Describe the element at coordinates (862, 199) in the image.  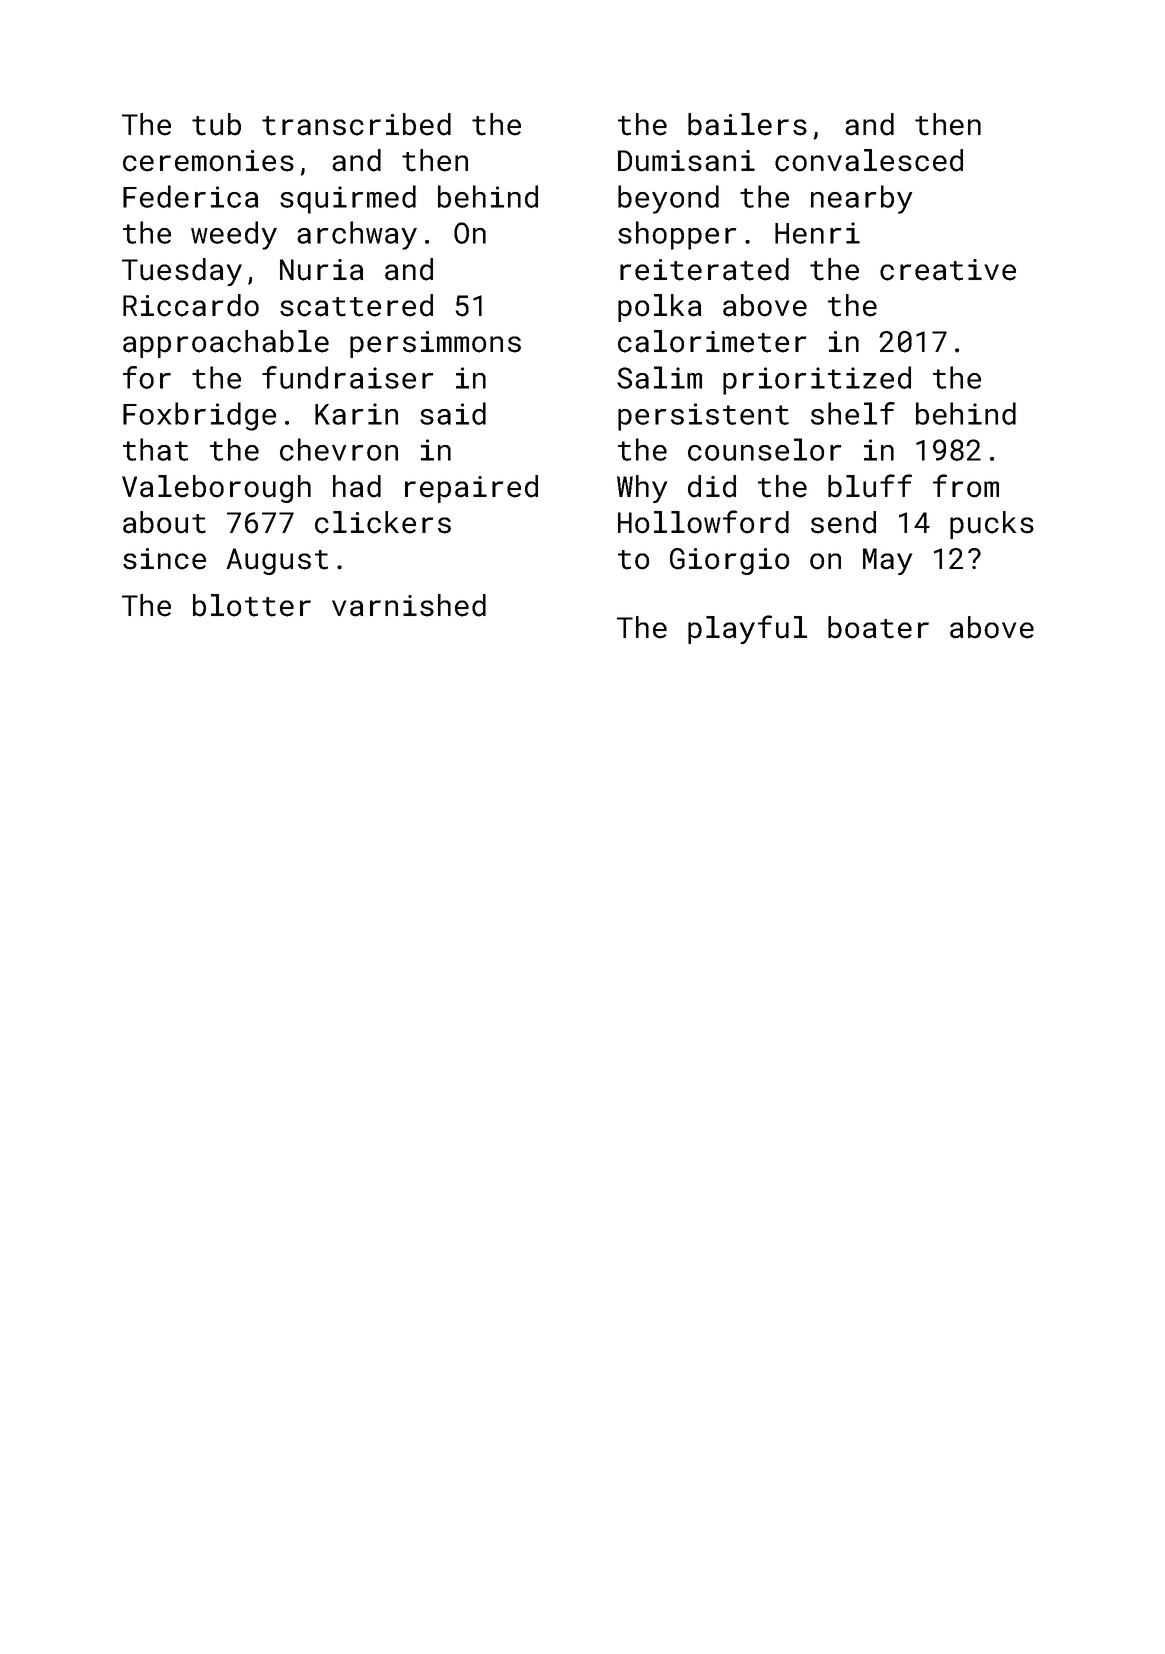
I see `nearby` at that location.
